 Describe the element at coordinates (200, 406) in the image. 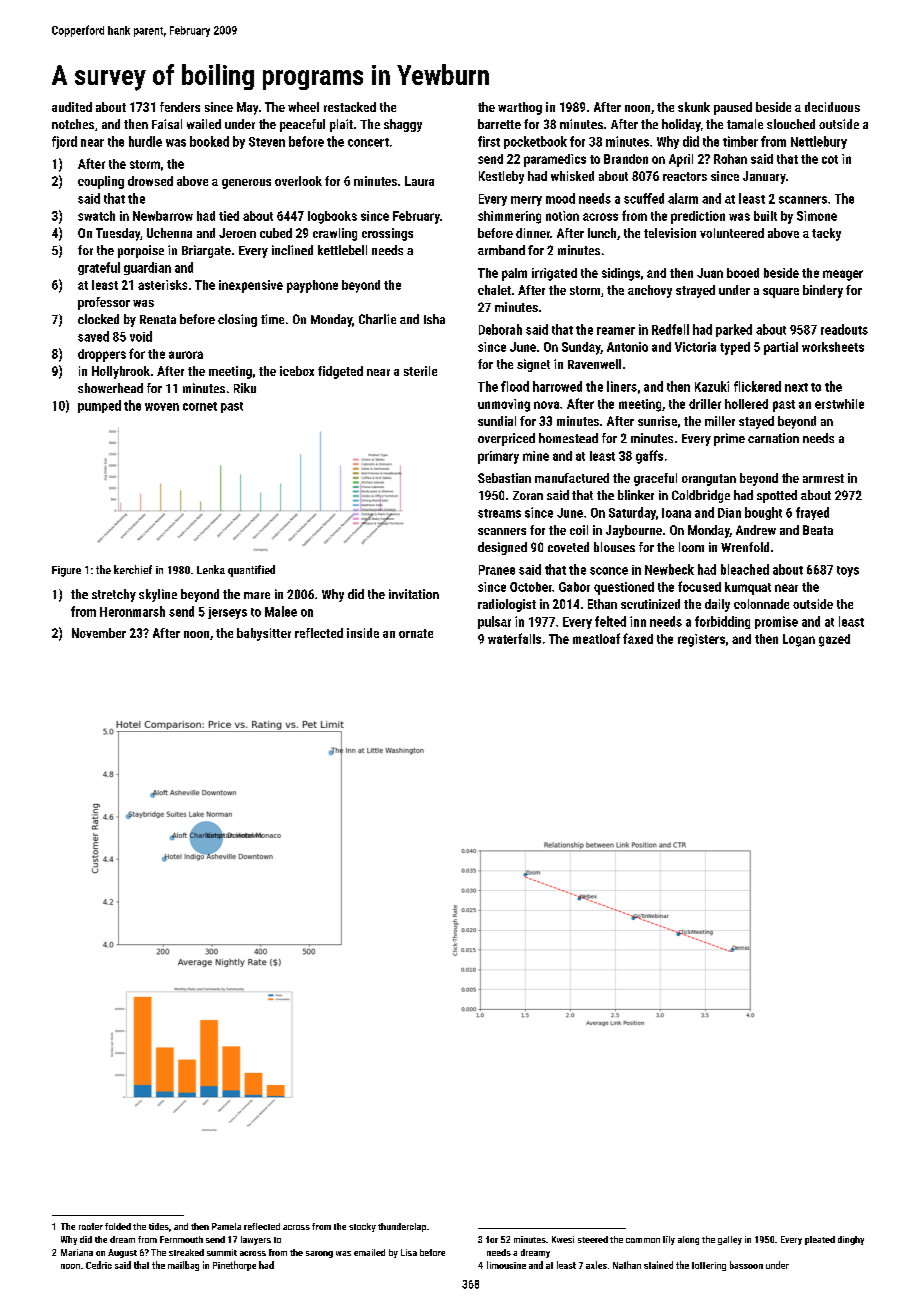

I see `cornet` at that location.
